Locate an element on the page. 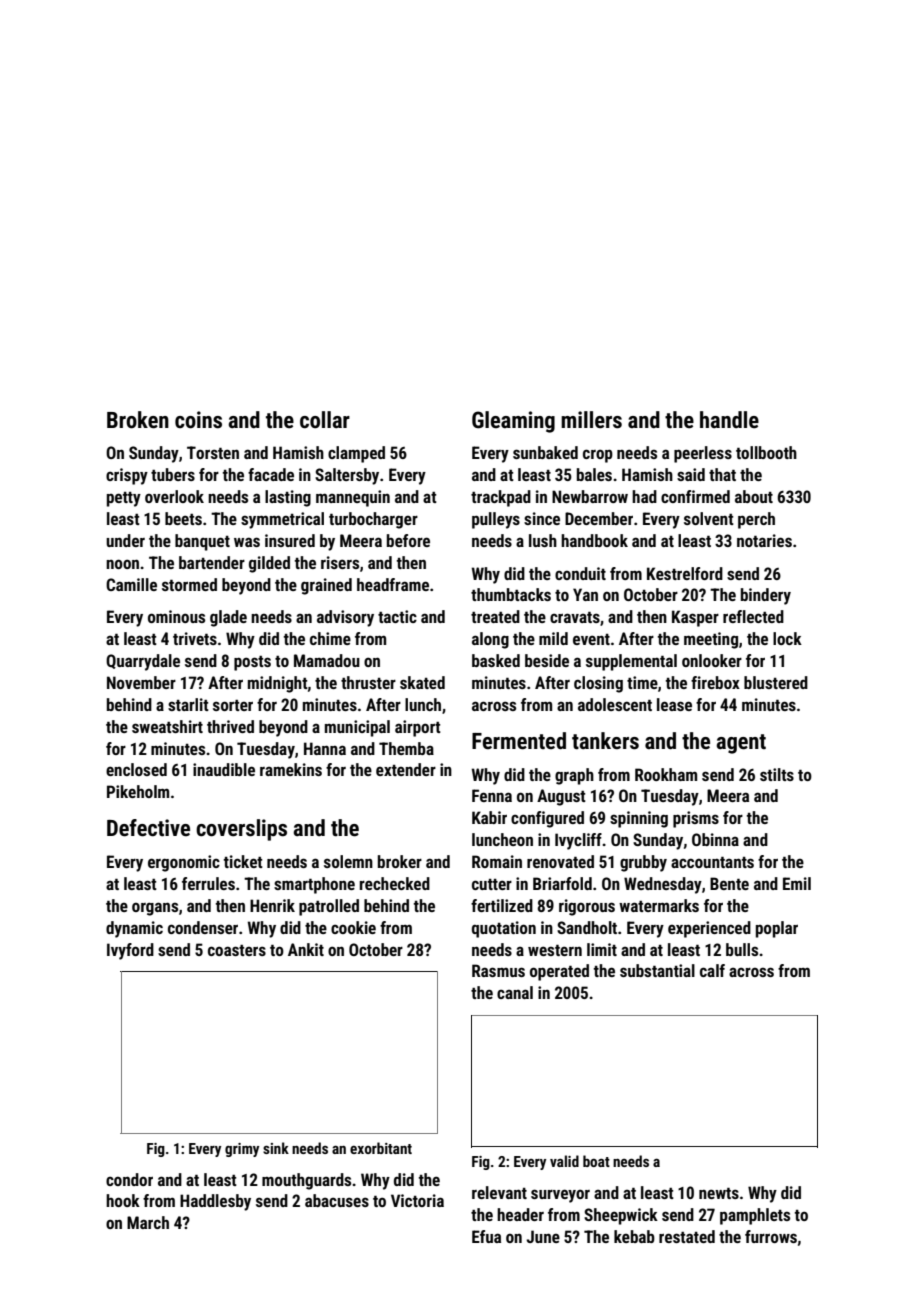  Bente is located at coordinates (729, 883).
